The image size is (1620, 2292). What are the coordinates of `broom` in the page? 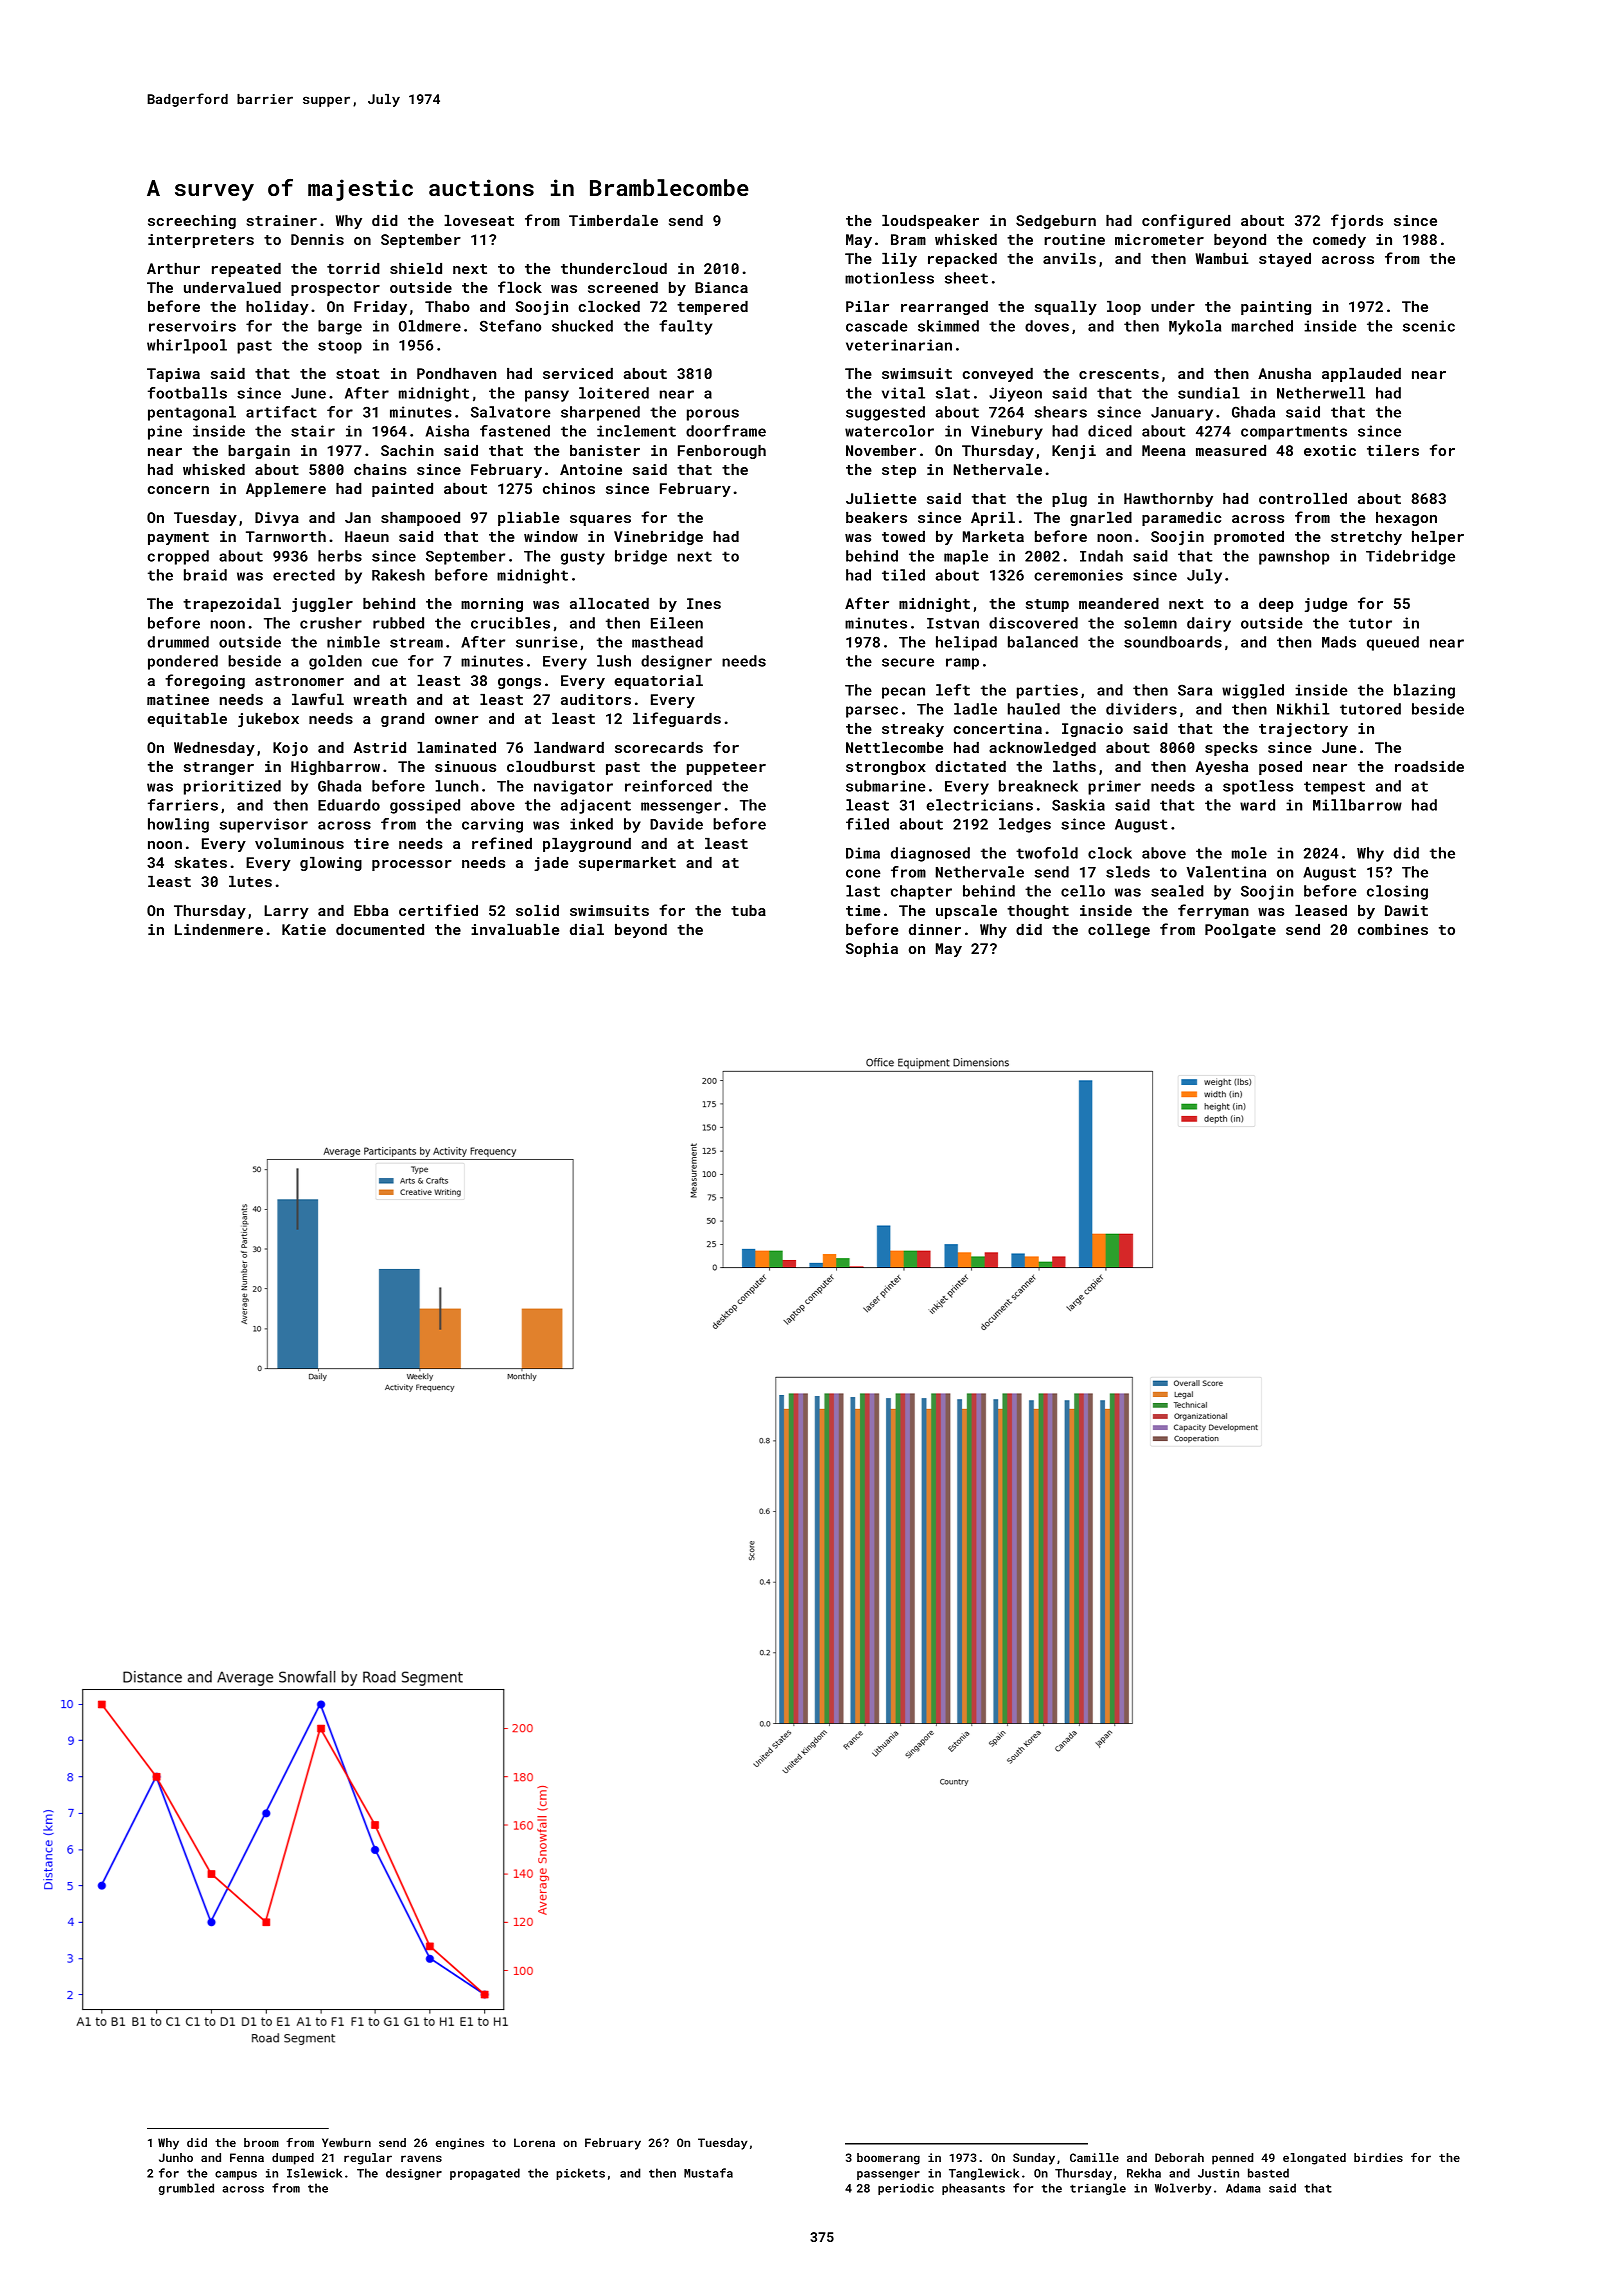 It's located at (261, 2142).
